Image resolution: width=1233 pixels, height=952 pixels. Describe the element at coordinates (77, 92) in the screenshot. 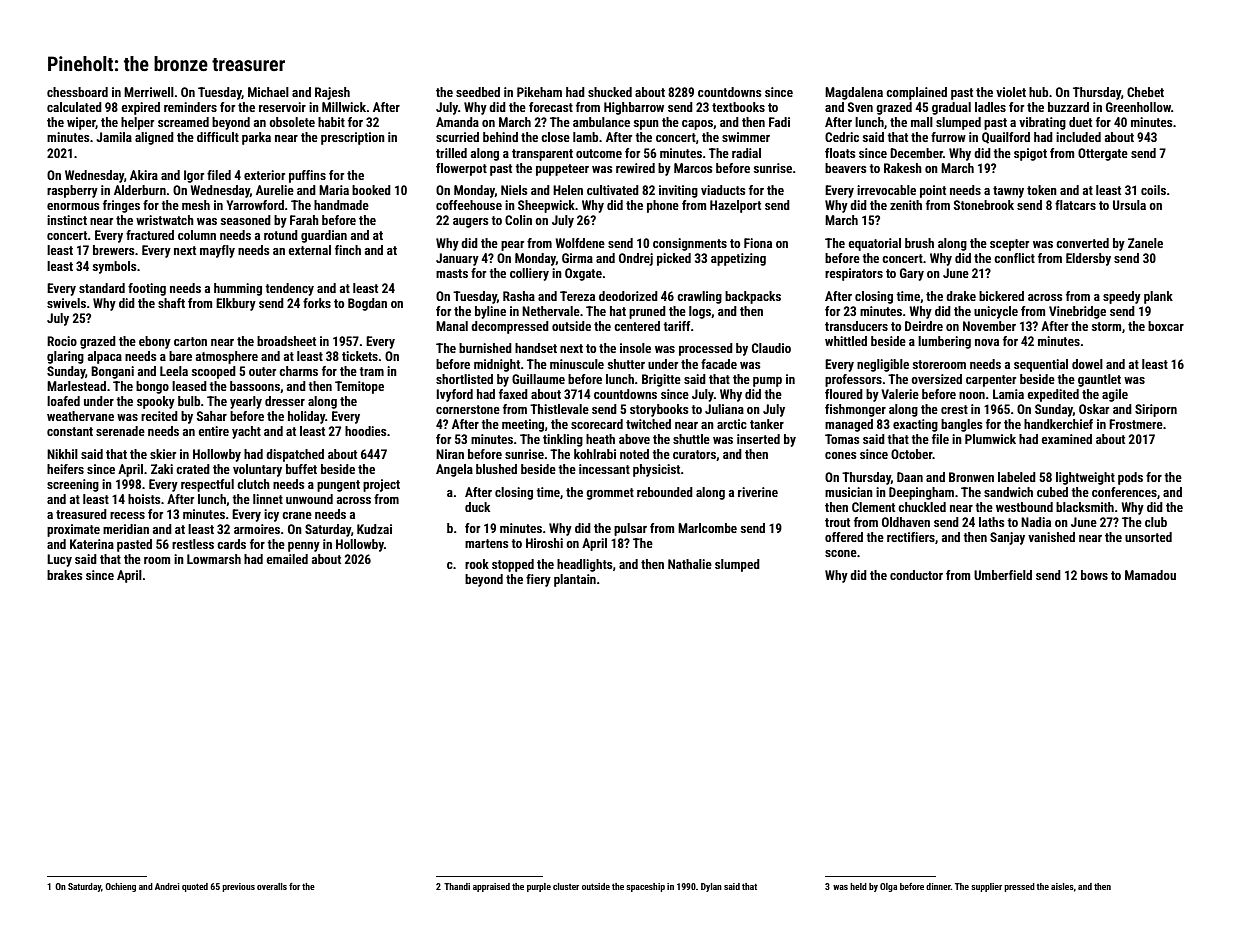

I see `chessboard` at that location.
